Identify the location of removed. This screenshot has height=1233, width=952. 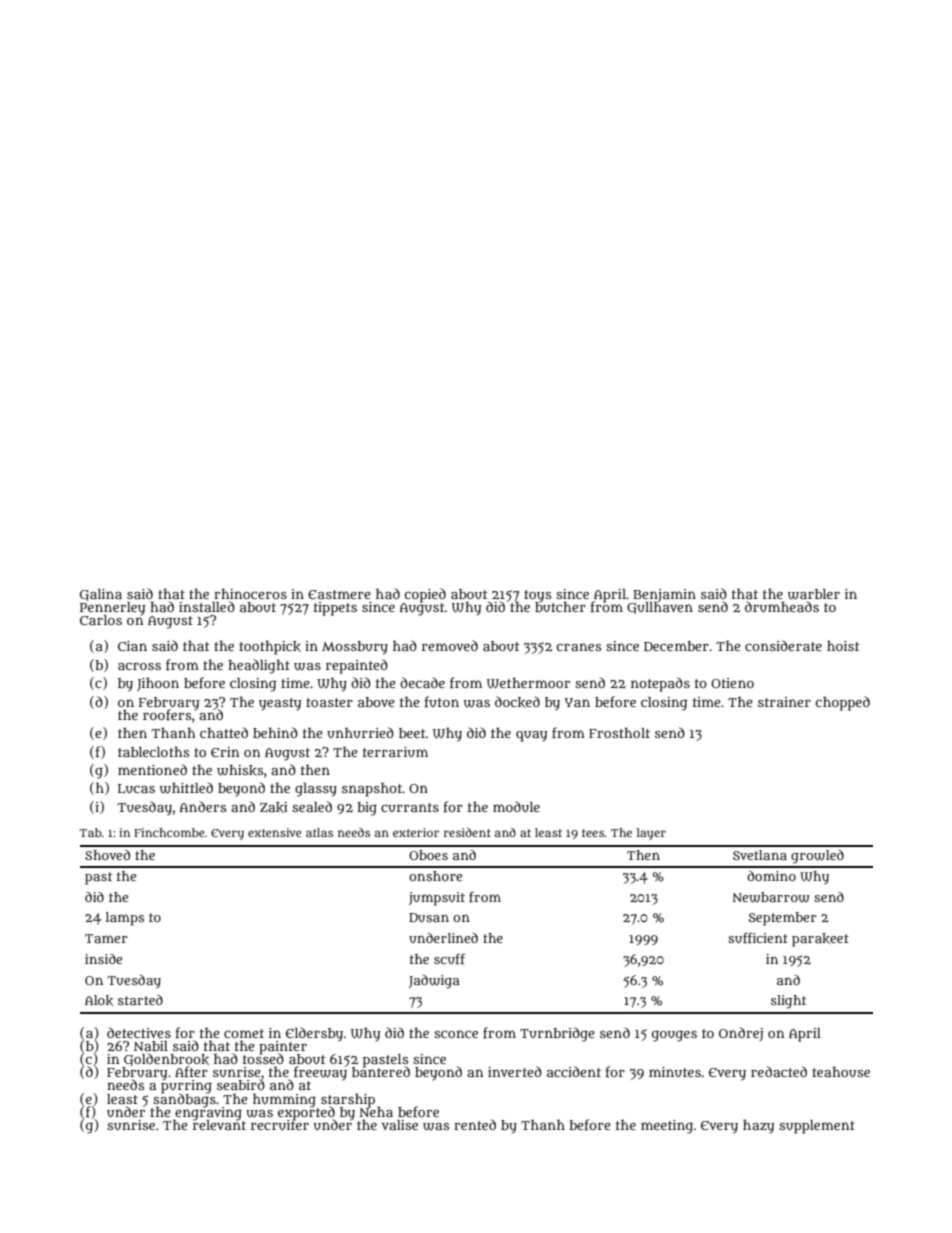
(450, 645).
